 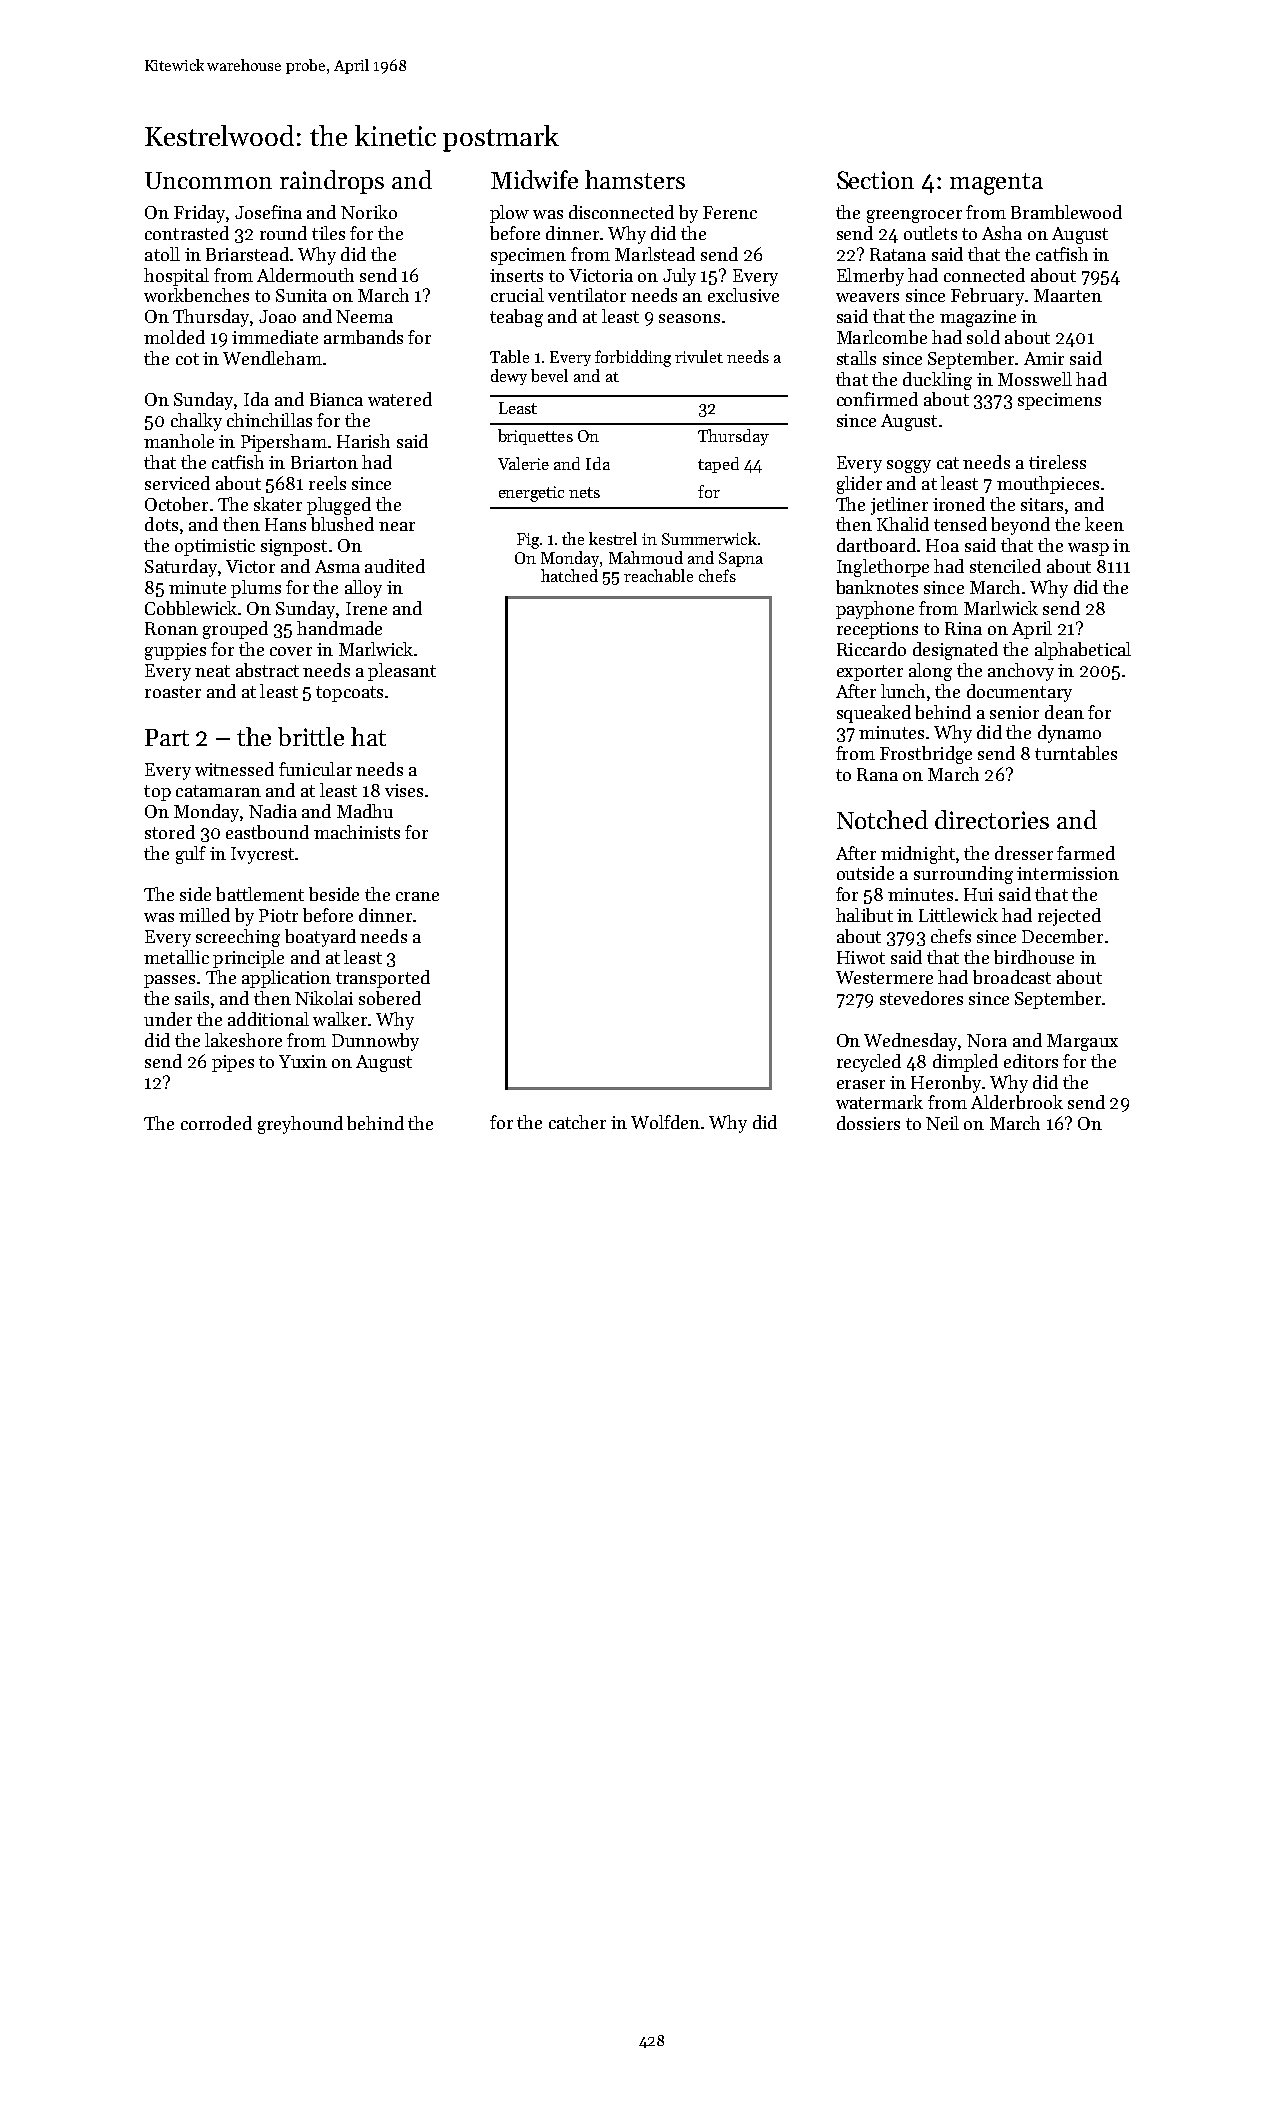 What do you see at coordinates (679, 277) in the page?
I see `July` at bounding box center [679, 277].
